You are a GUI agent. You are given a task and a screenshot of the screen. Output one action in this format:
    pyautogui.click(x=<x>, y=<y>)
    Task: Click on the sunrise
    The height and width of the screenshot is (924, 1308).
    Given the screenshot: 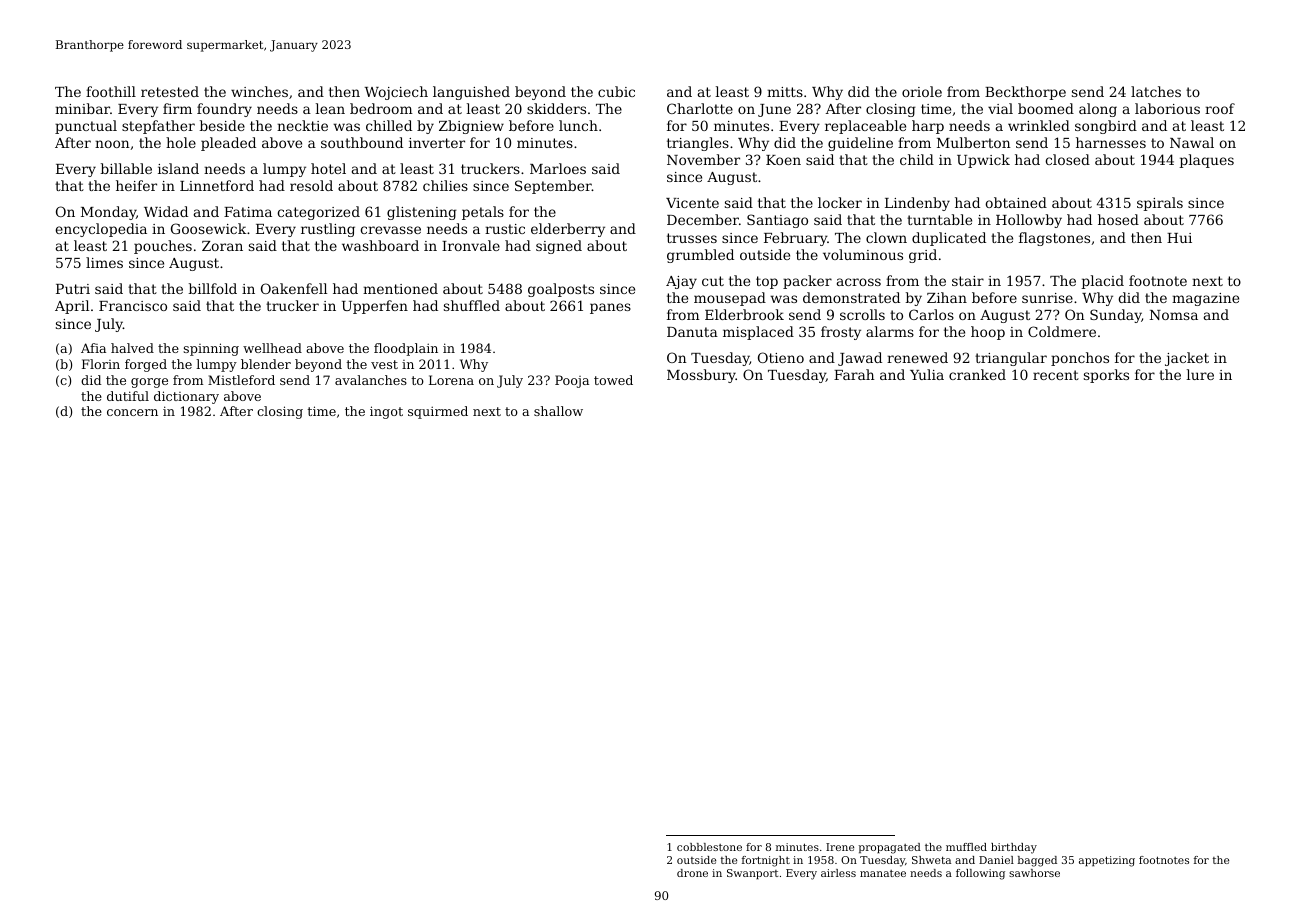 What is the action you would take?
    pyautogui.click(x=1047, y=298)
